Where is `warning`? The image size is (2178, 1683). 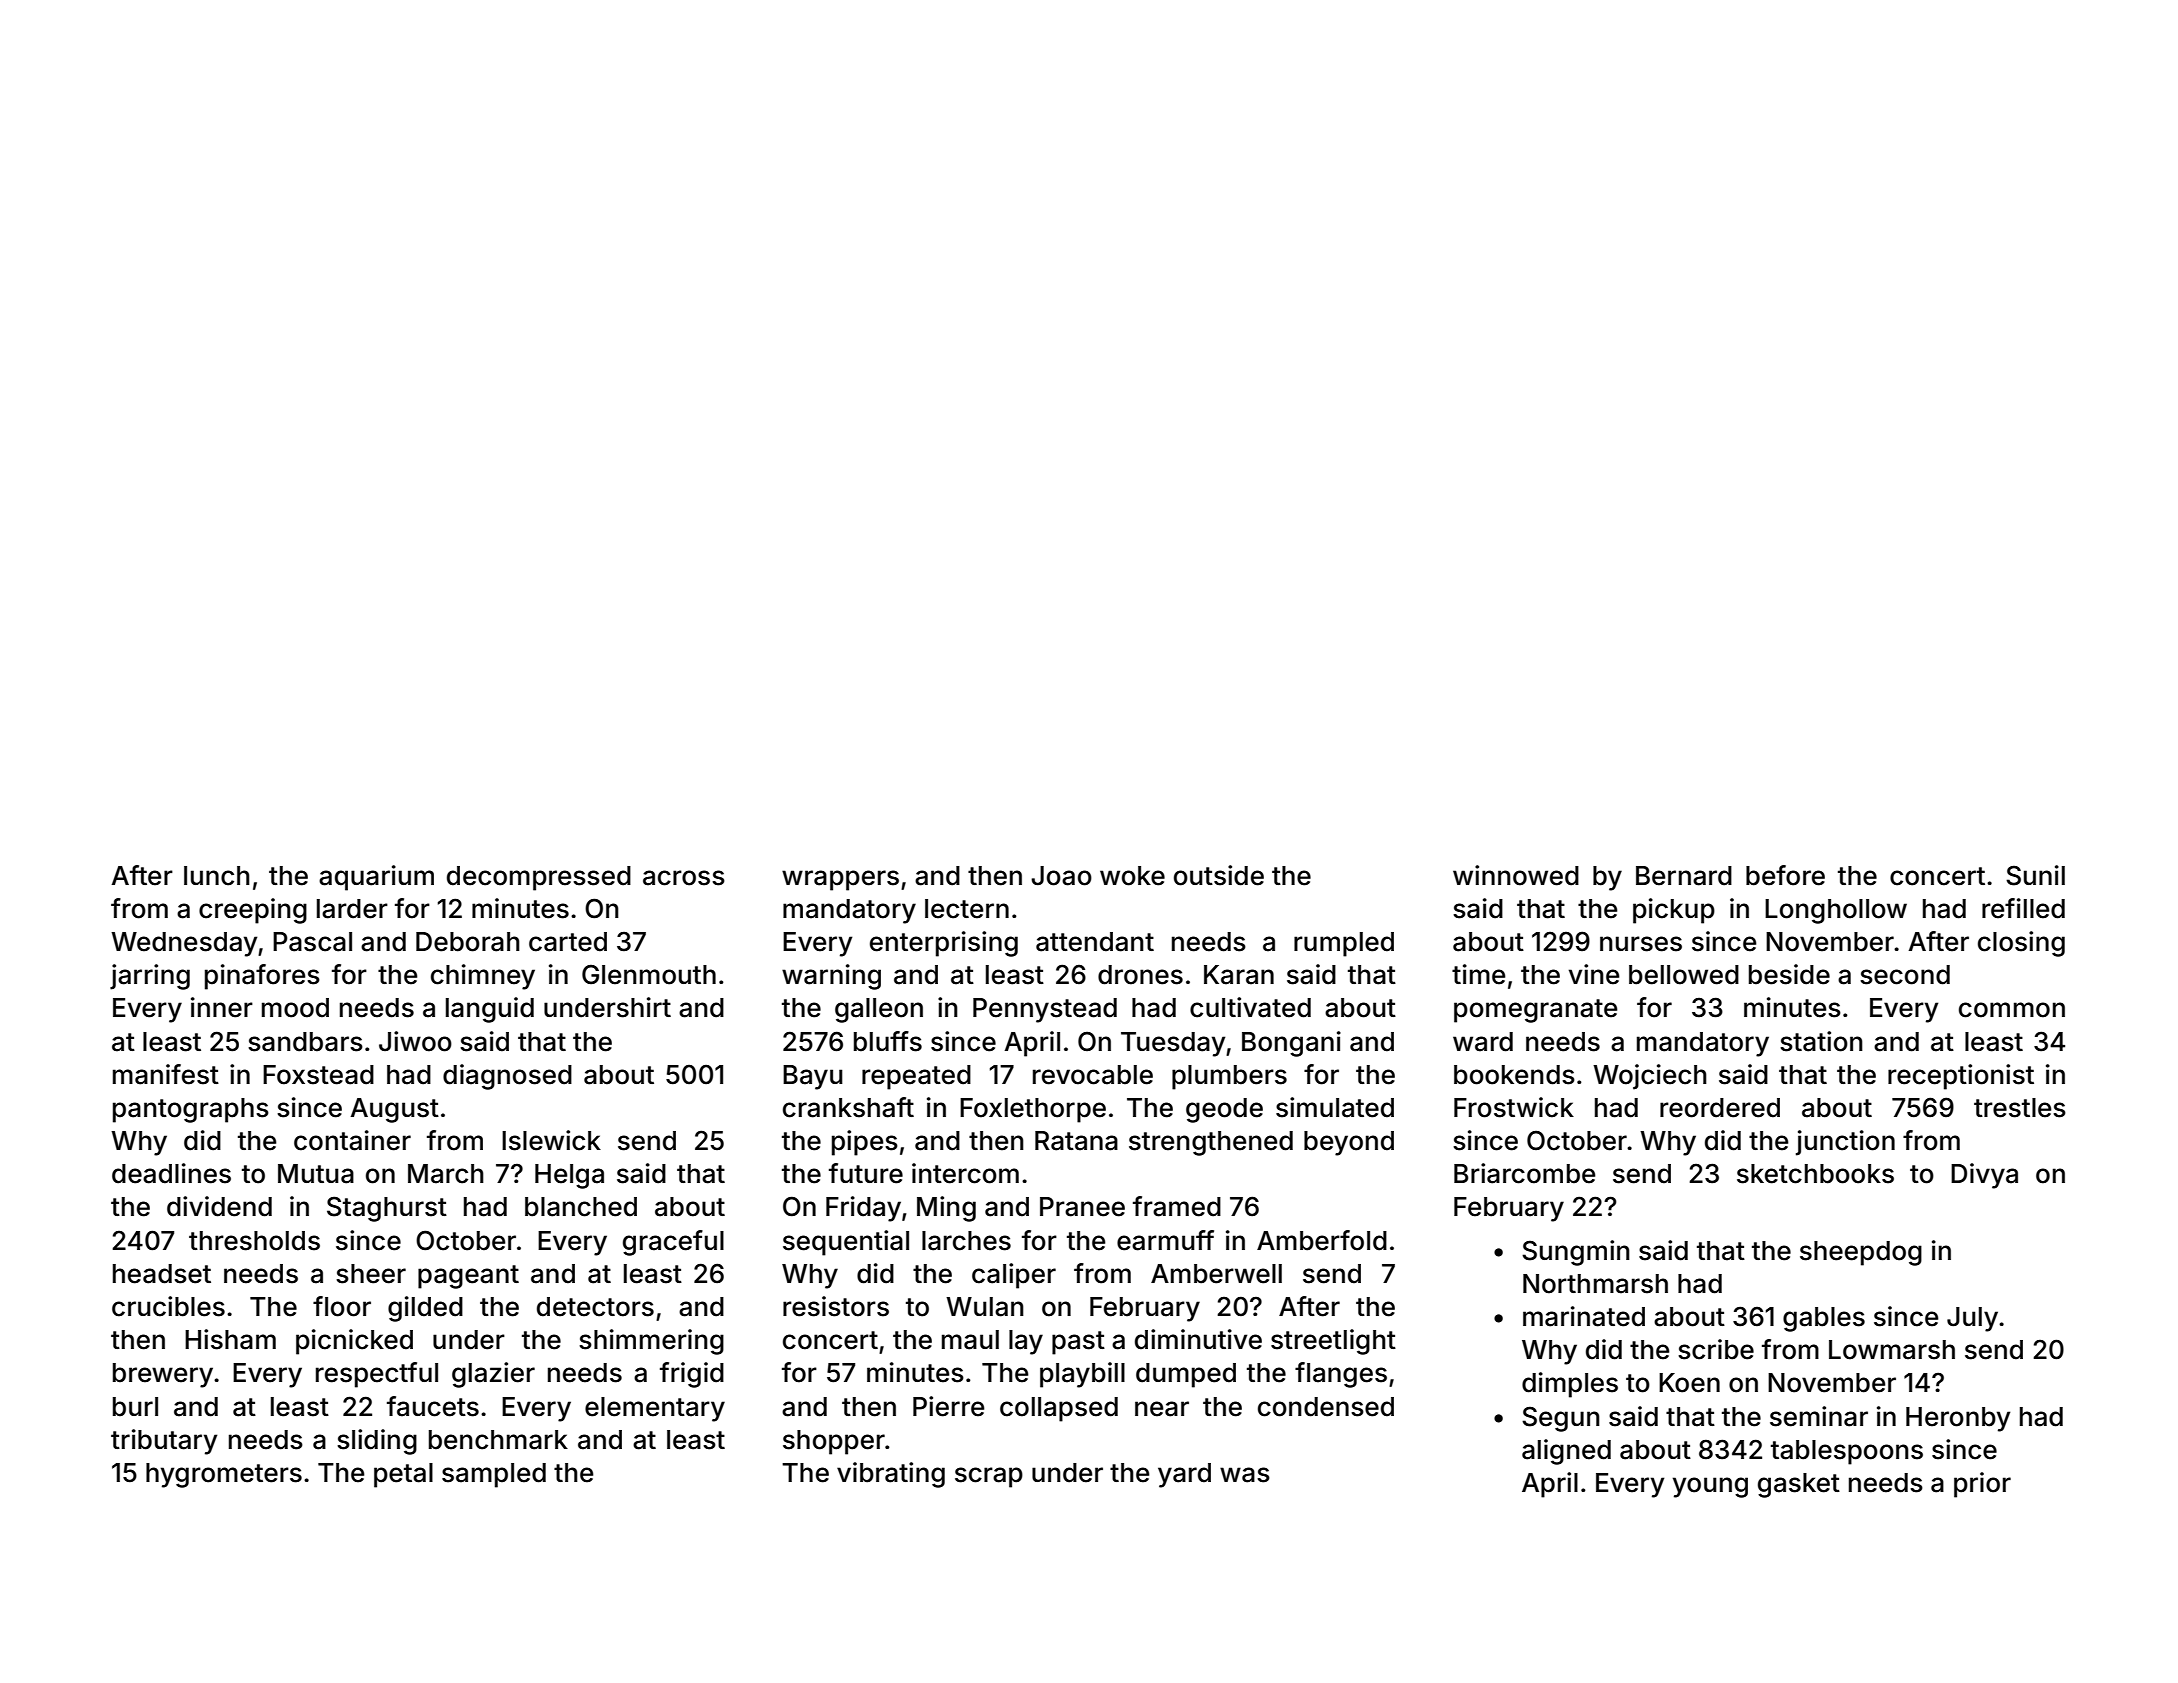 warning is located at coordinates (831, 977).
